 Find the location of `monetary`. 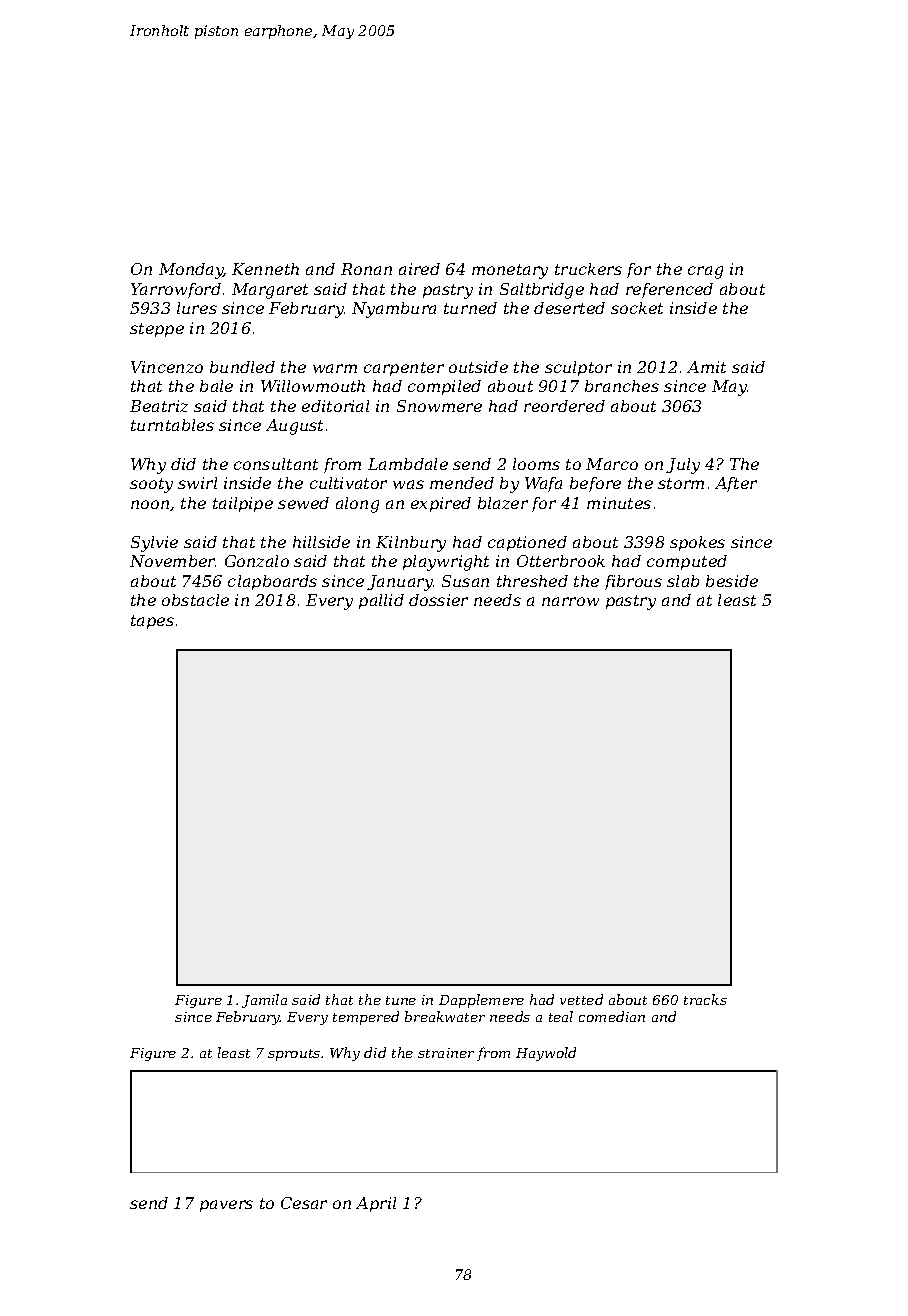

monetary is located at coordinates (510, 271).
